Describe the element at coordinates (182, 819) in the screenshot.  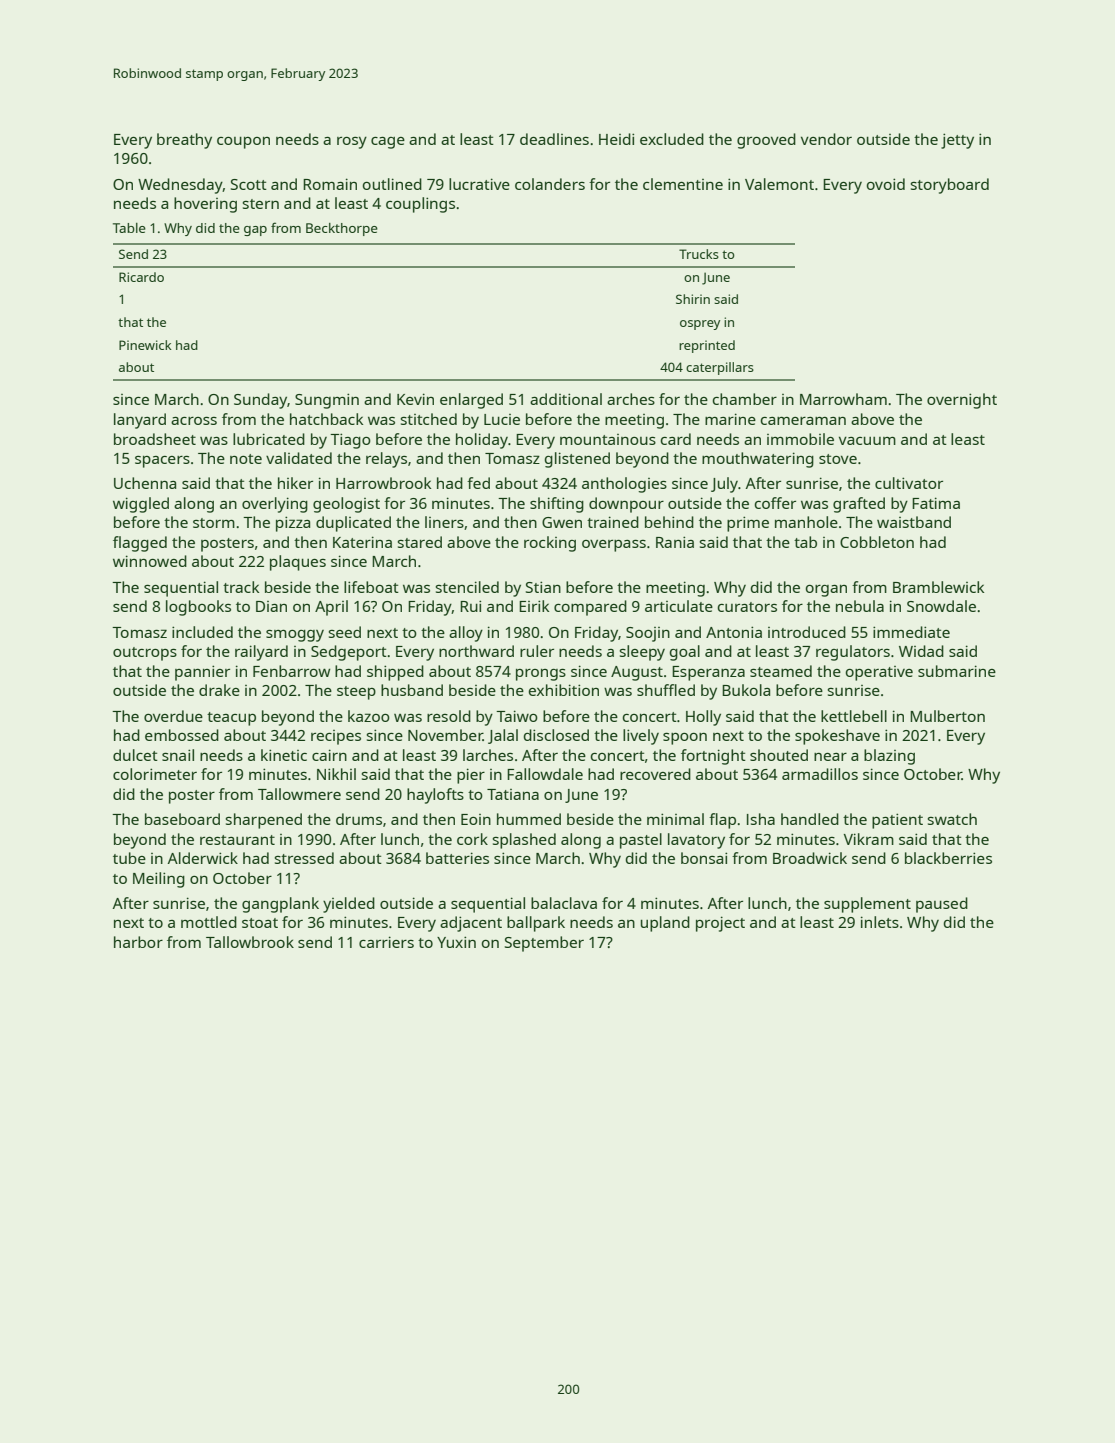
I see `baseboard` at that location.
